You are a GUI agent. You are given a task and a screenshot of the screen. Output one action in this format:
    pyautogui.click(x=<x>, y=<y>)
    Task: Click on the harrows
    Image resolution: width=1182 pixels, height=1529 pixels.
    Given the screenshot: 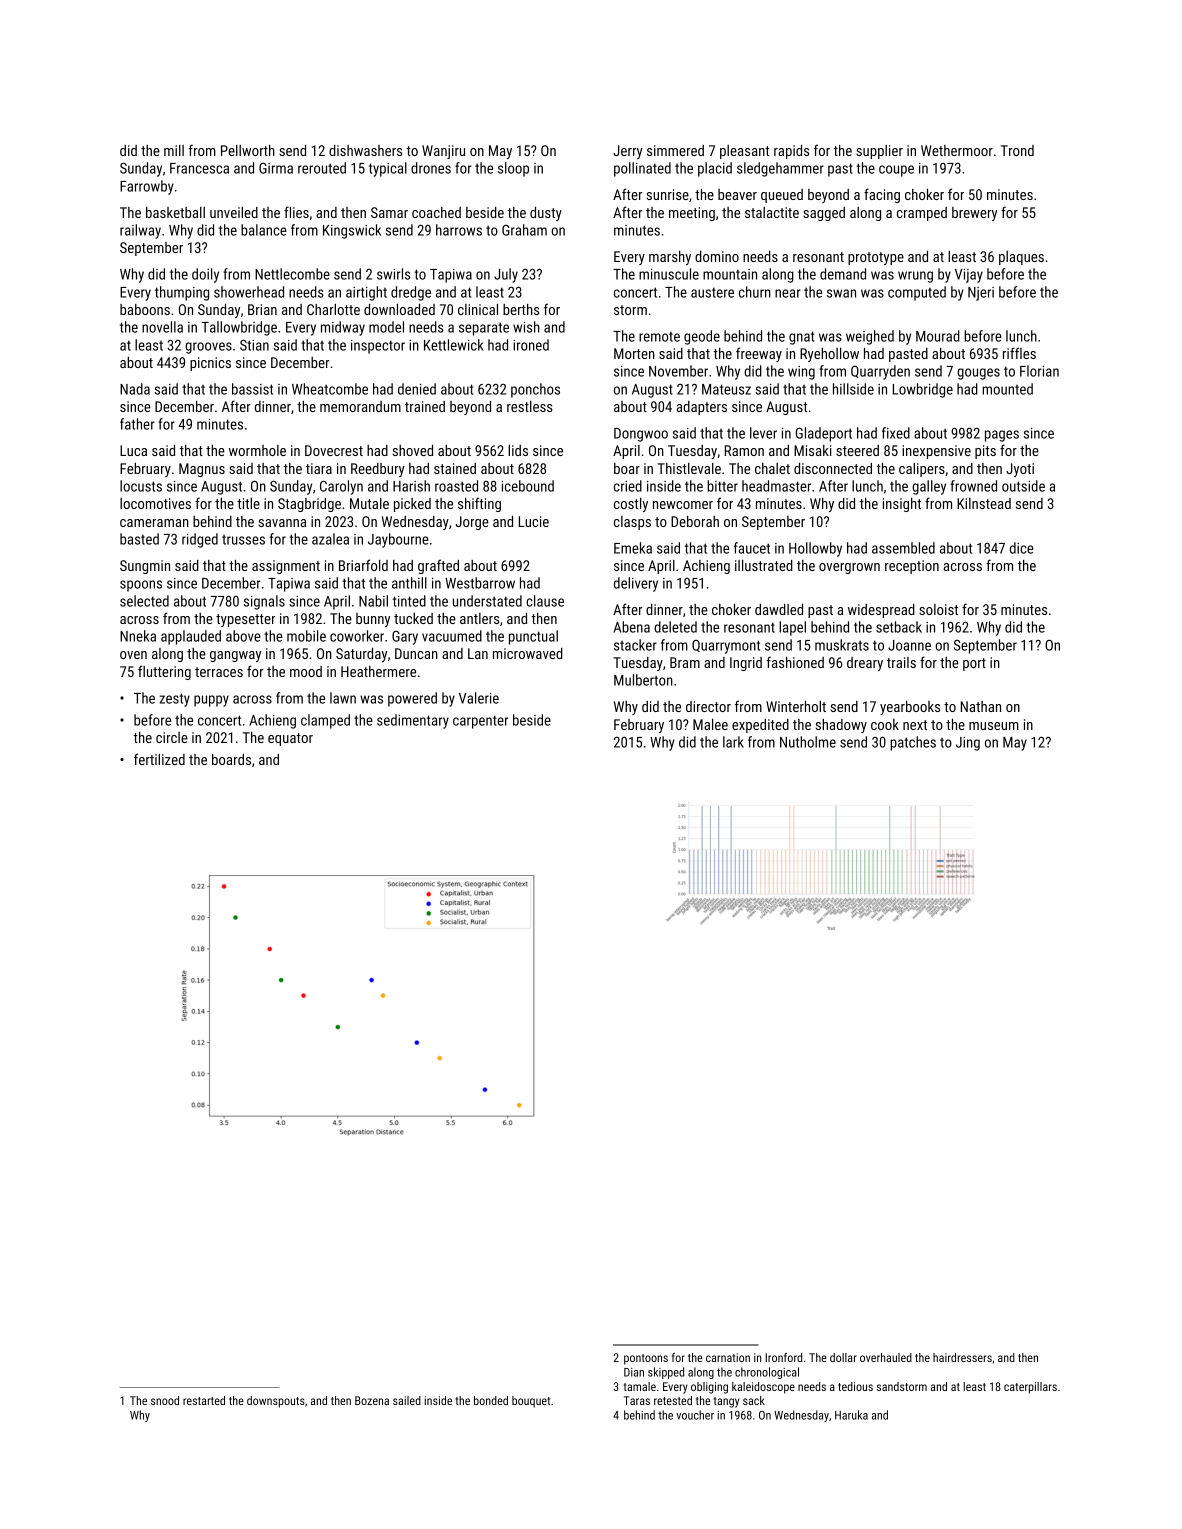 What is the action you would take?
    pyautogui.click(x=459, y=230)
